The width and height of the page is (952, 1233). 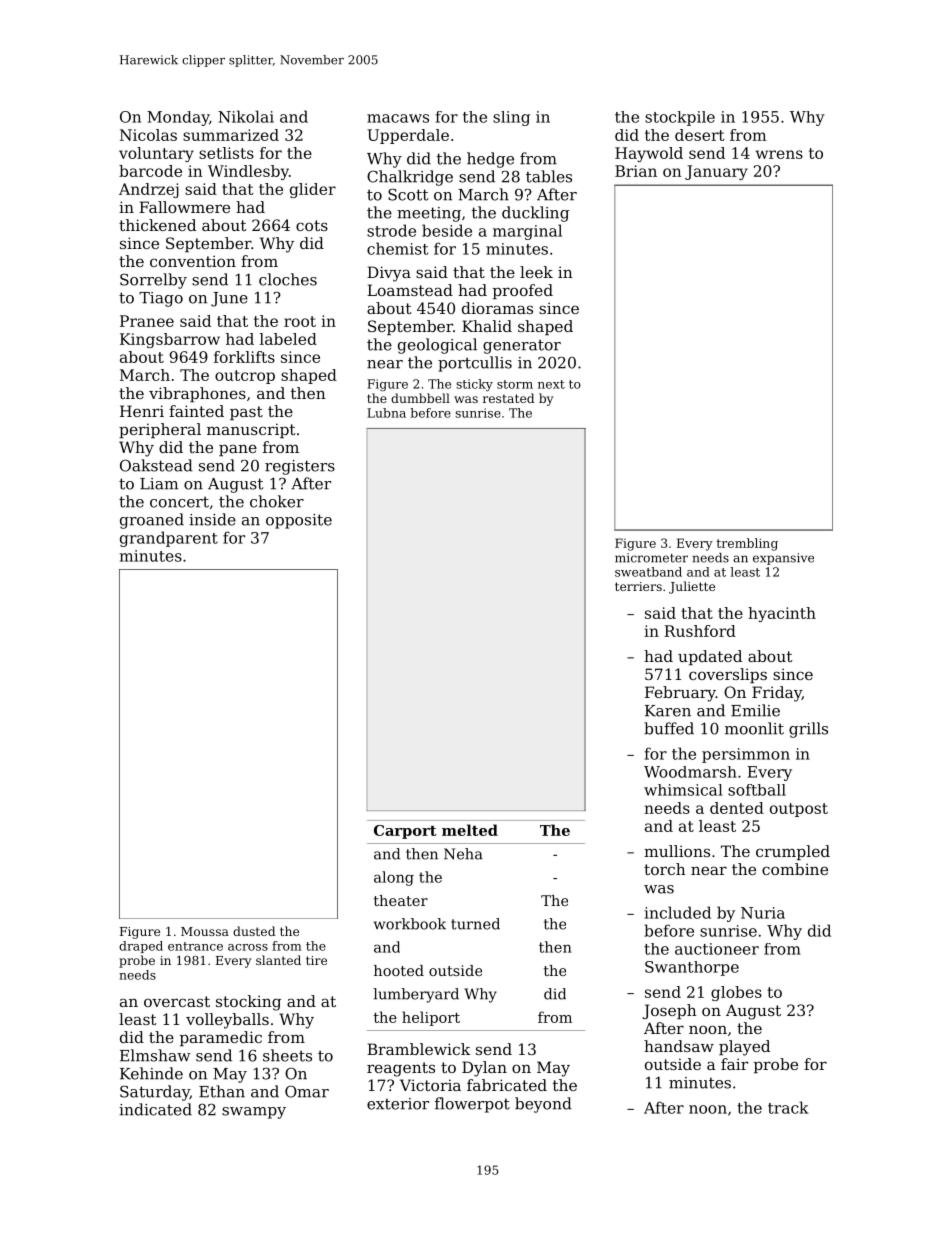 I want to click on sling, so click(x=511, y=118).
